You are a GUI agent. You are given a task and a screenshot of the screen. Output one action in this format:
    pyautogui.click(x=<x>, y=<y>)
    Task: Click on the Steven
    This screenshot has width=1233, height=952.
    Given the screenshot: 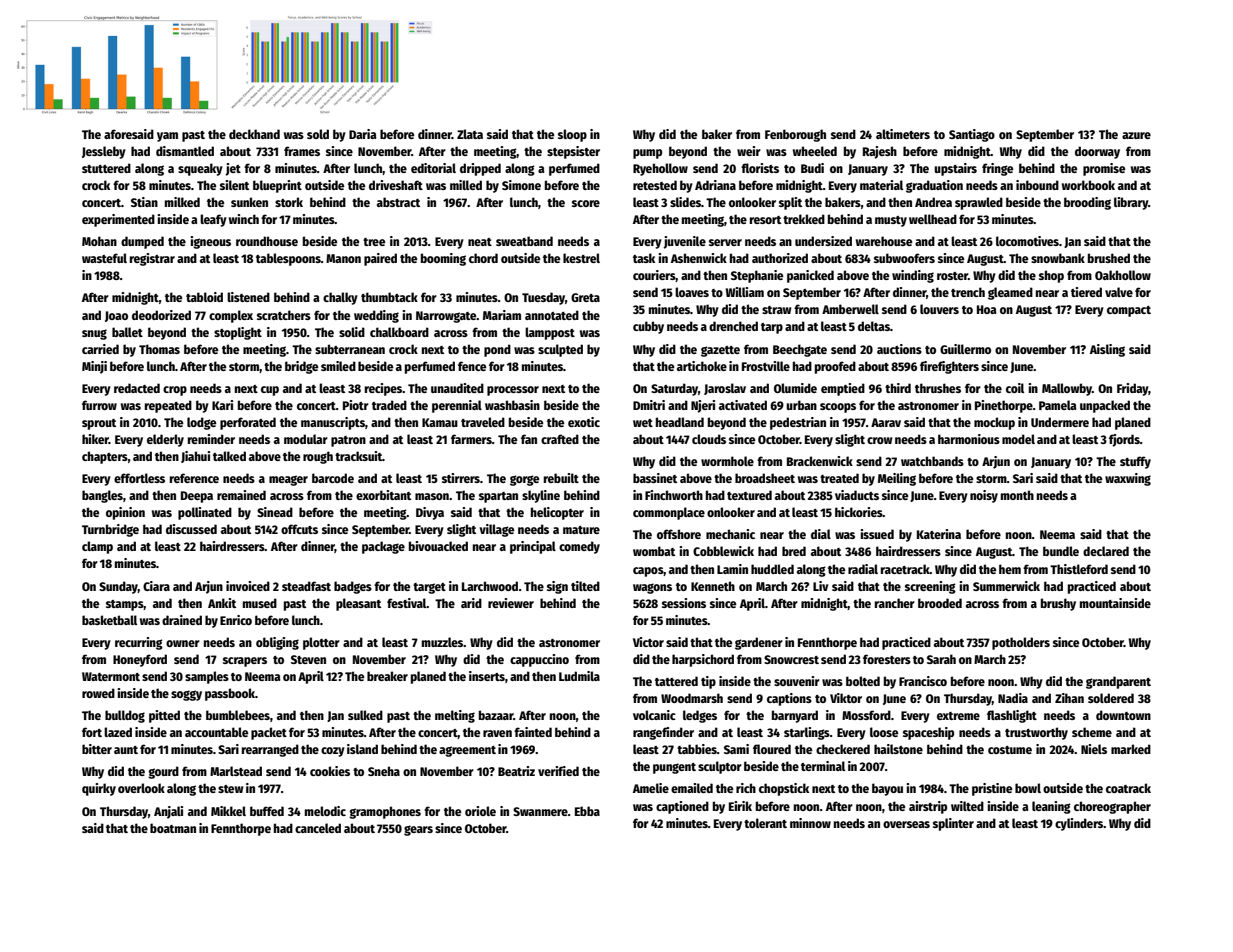 What is the action you would take?
    pyautogui.click(x=308, y=659)
